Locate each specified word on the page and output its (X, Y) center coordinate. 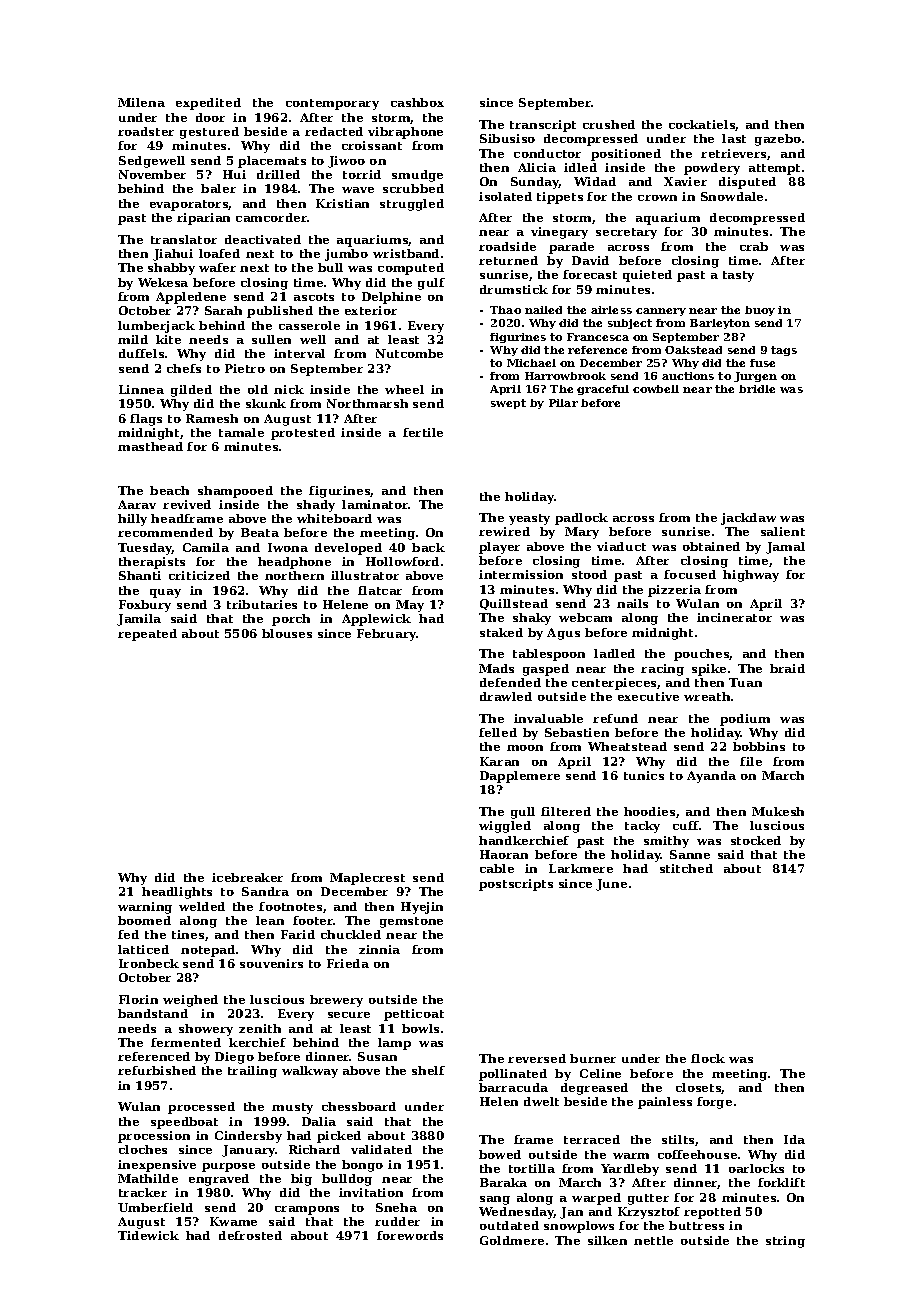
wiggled (505, 827)
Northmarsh (367, 403)
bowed (500, 1154)
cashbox (417, 102)
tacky (642, 827)
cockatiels (702, 125)
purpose (228, 1167)
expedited (208, 104)
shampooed (235, 492)
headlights (177, 893)
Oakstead (693, 350)
